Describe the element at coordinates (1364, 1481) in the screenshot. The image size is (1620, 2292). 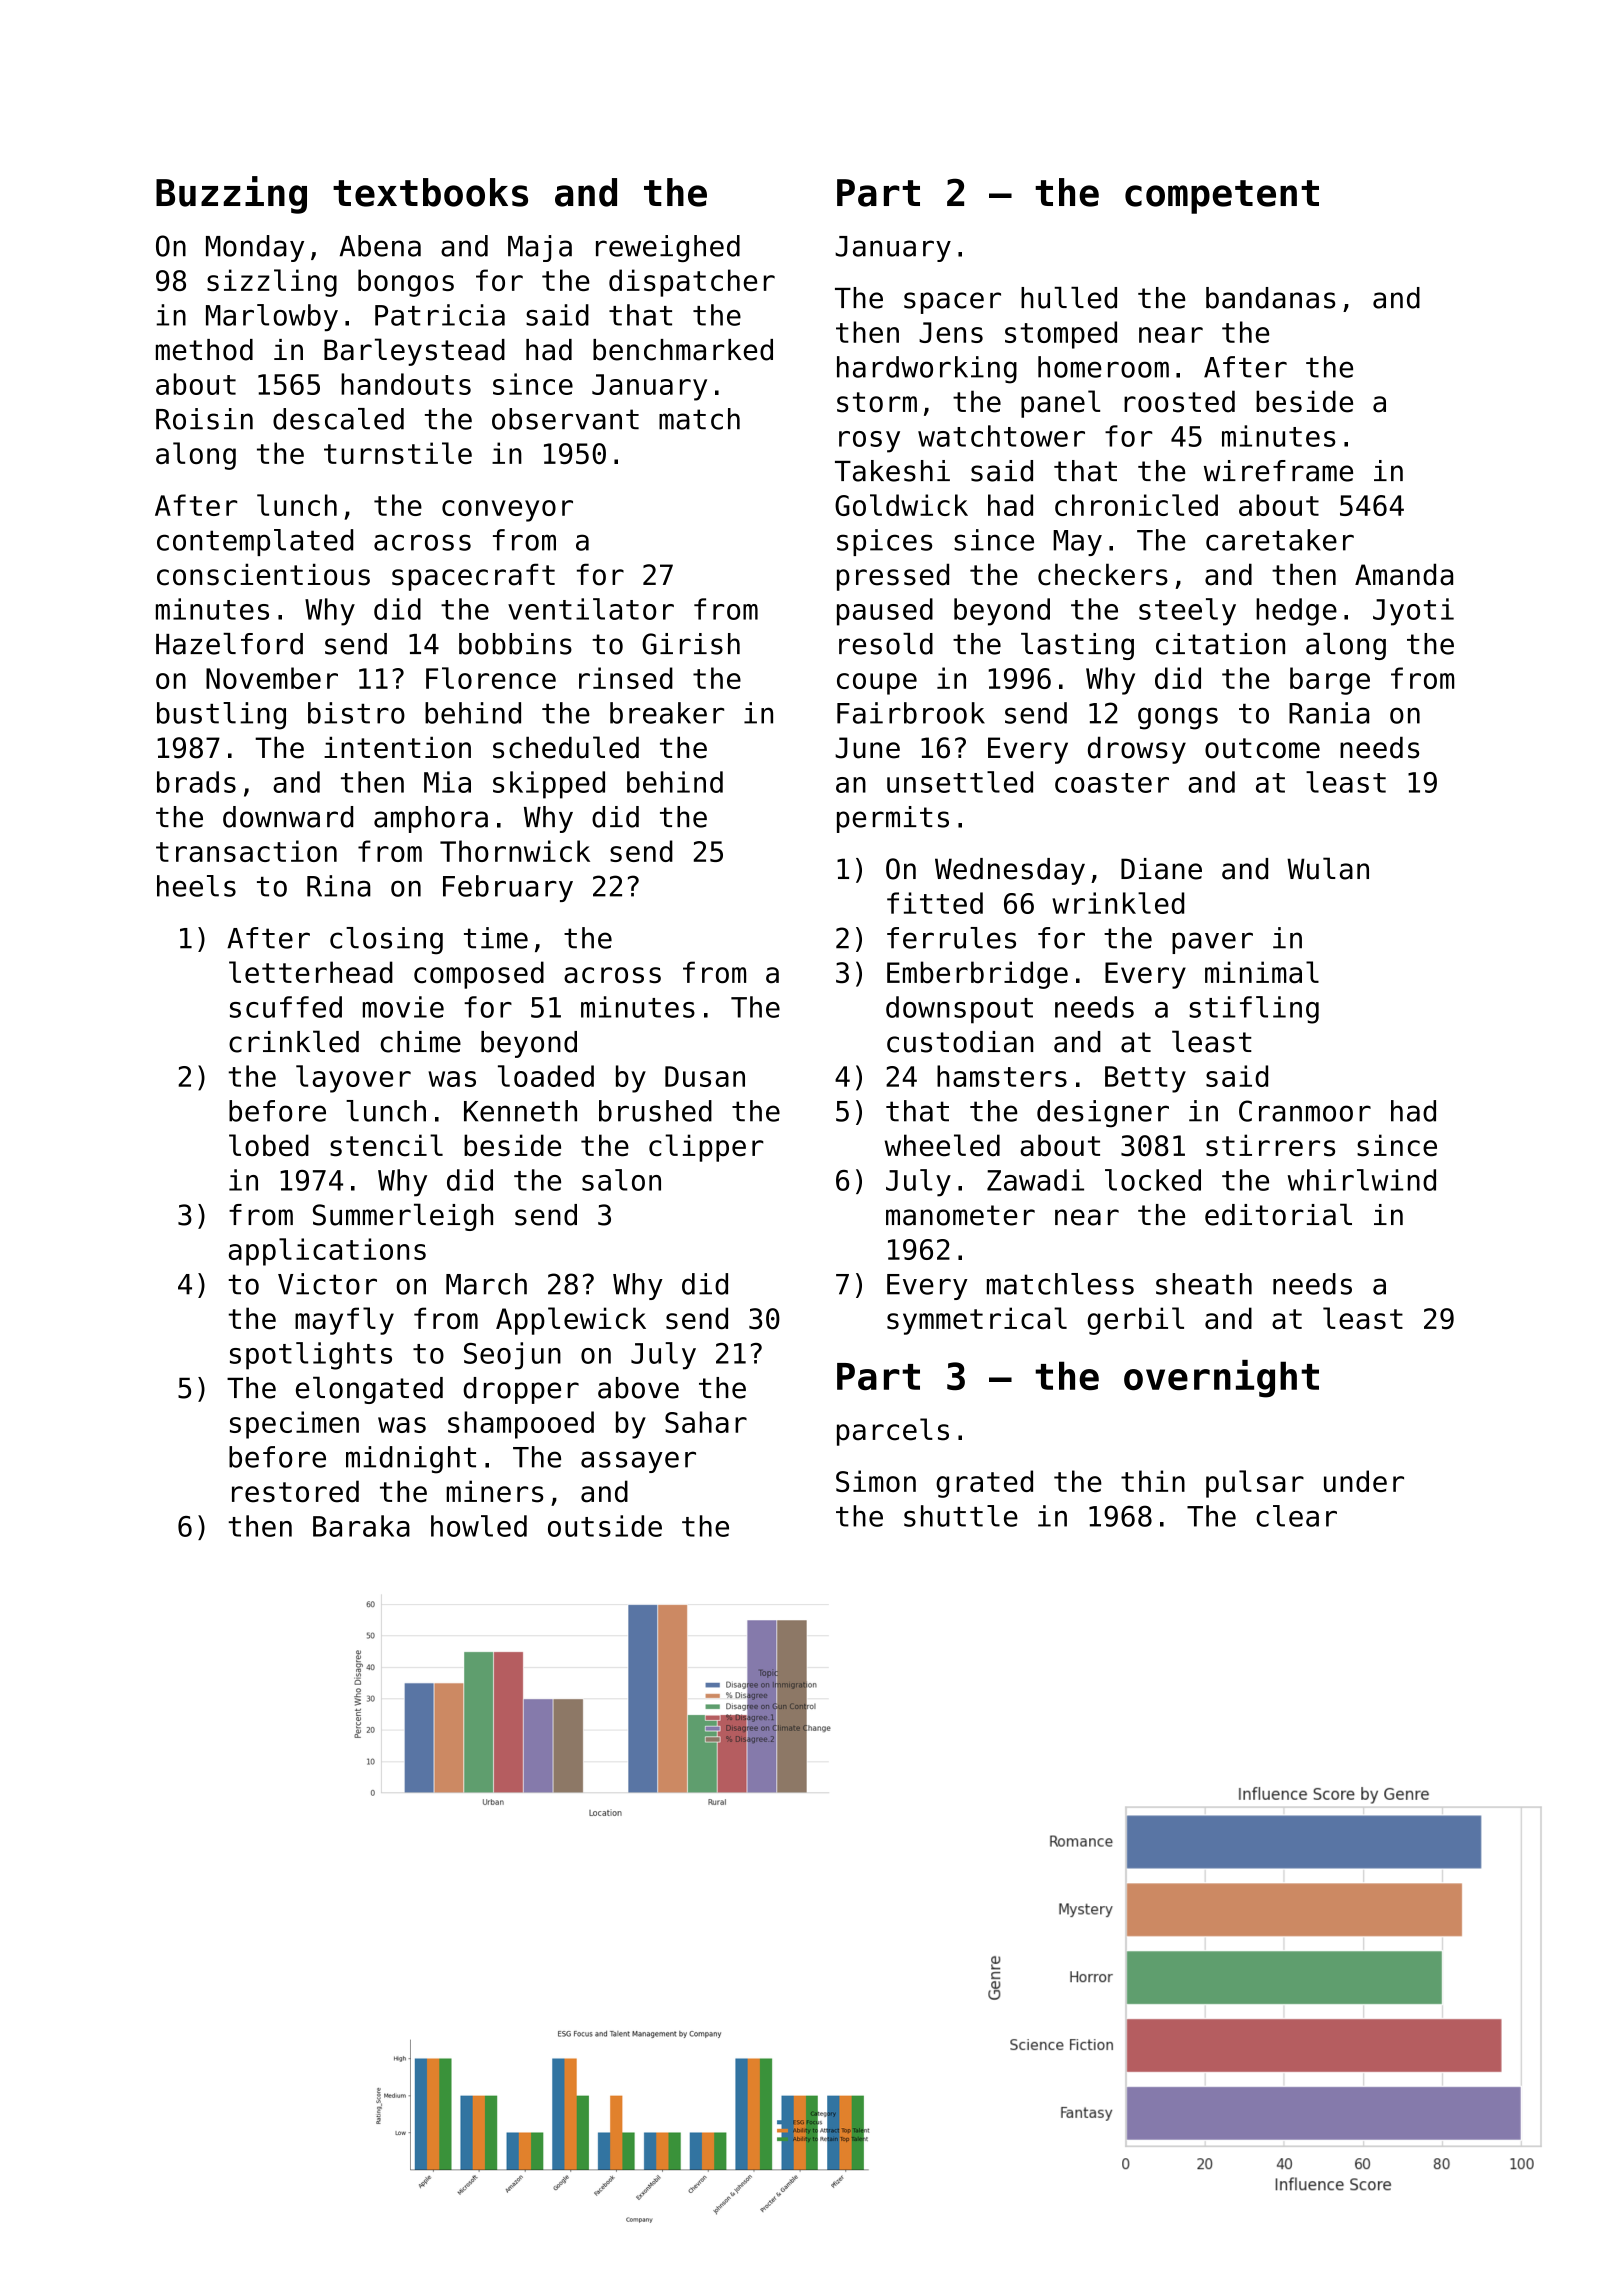
I see `under` at that location.
